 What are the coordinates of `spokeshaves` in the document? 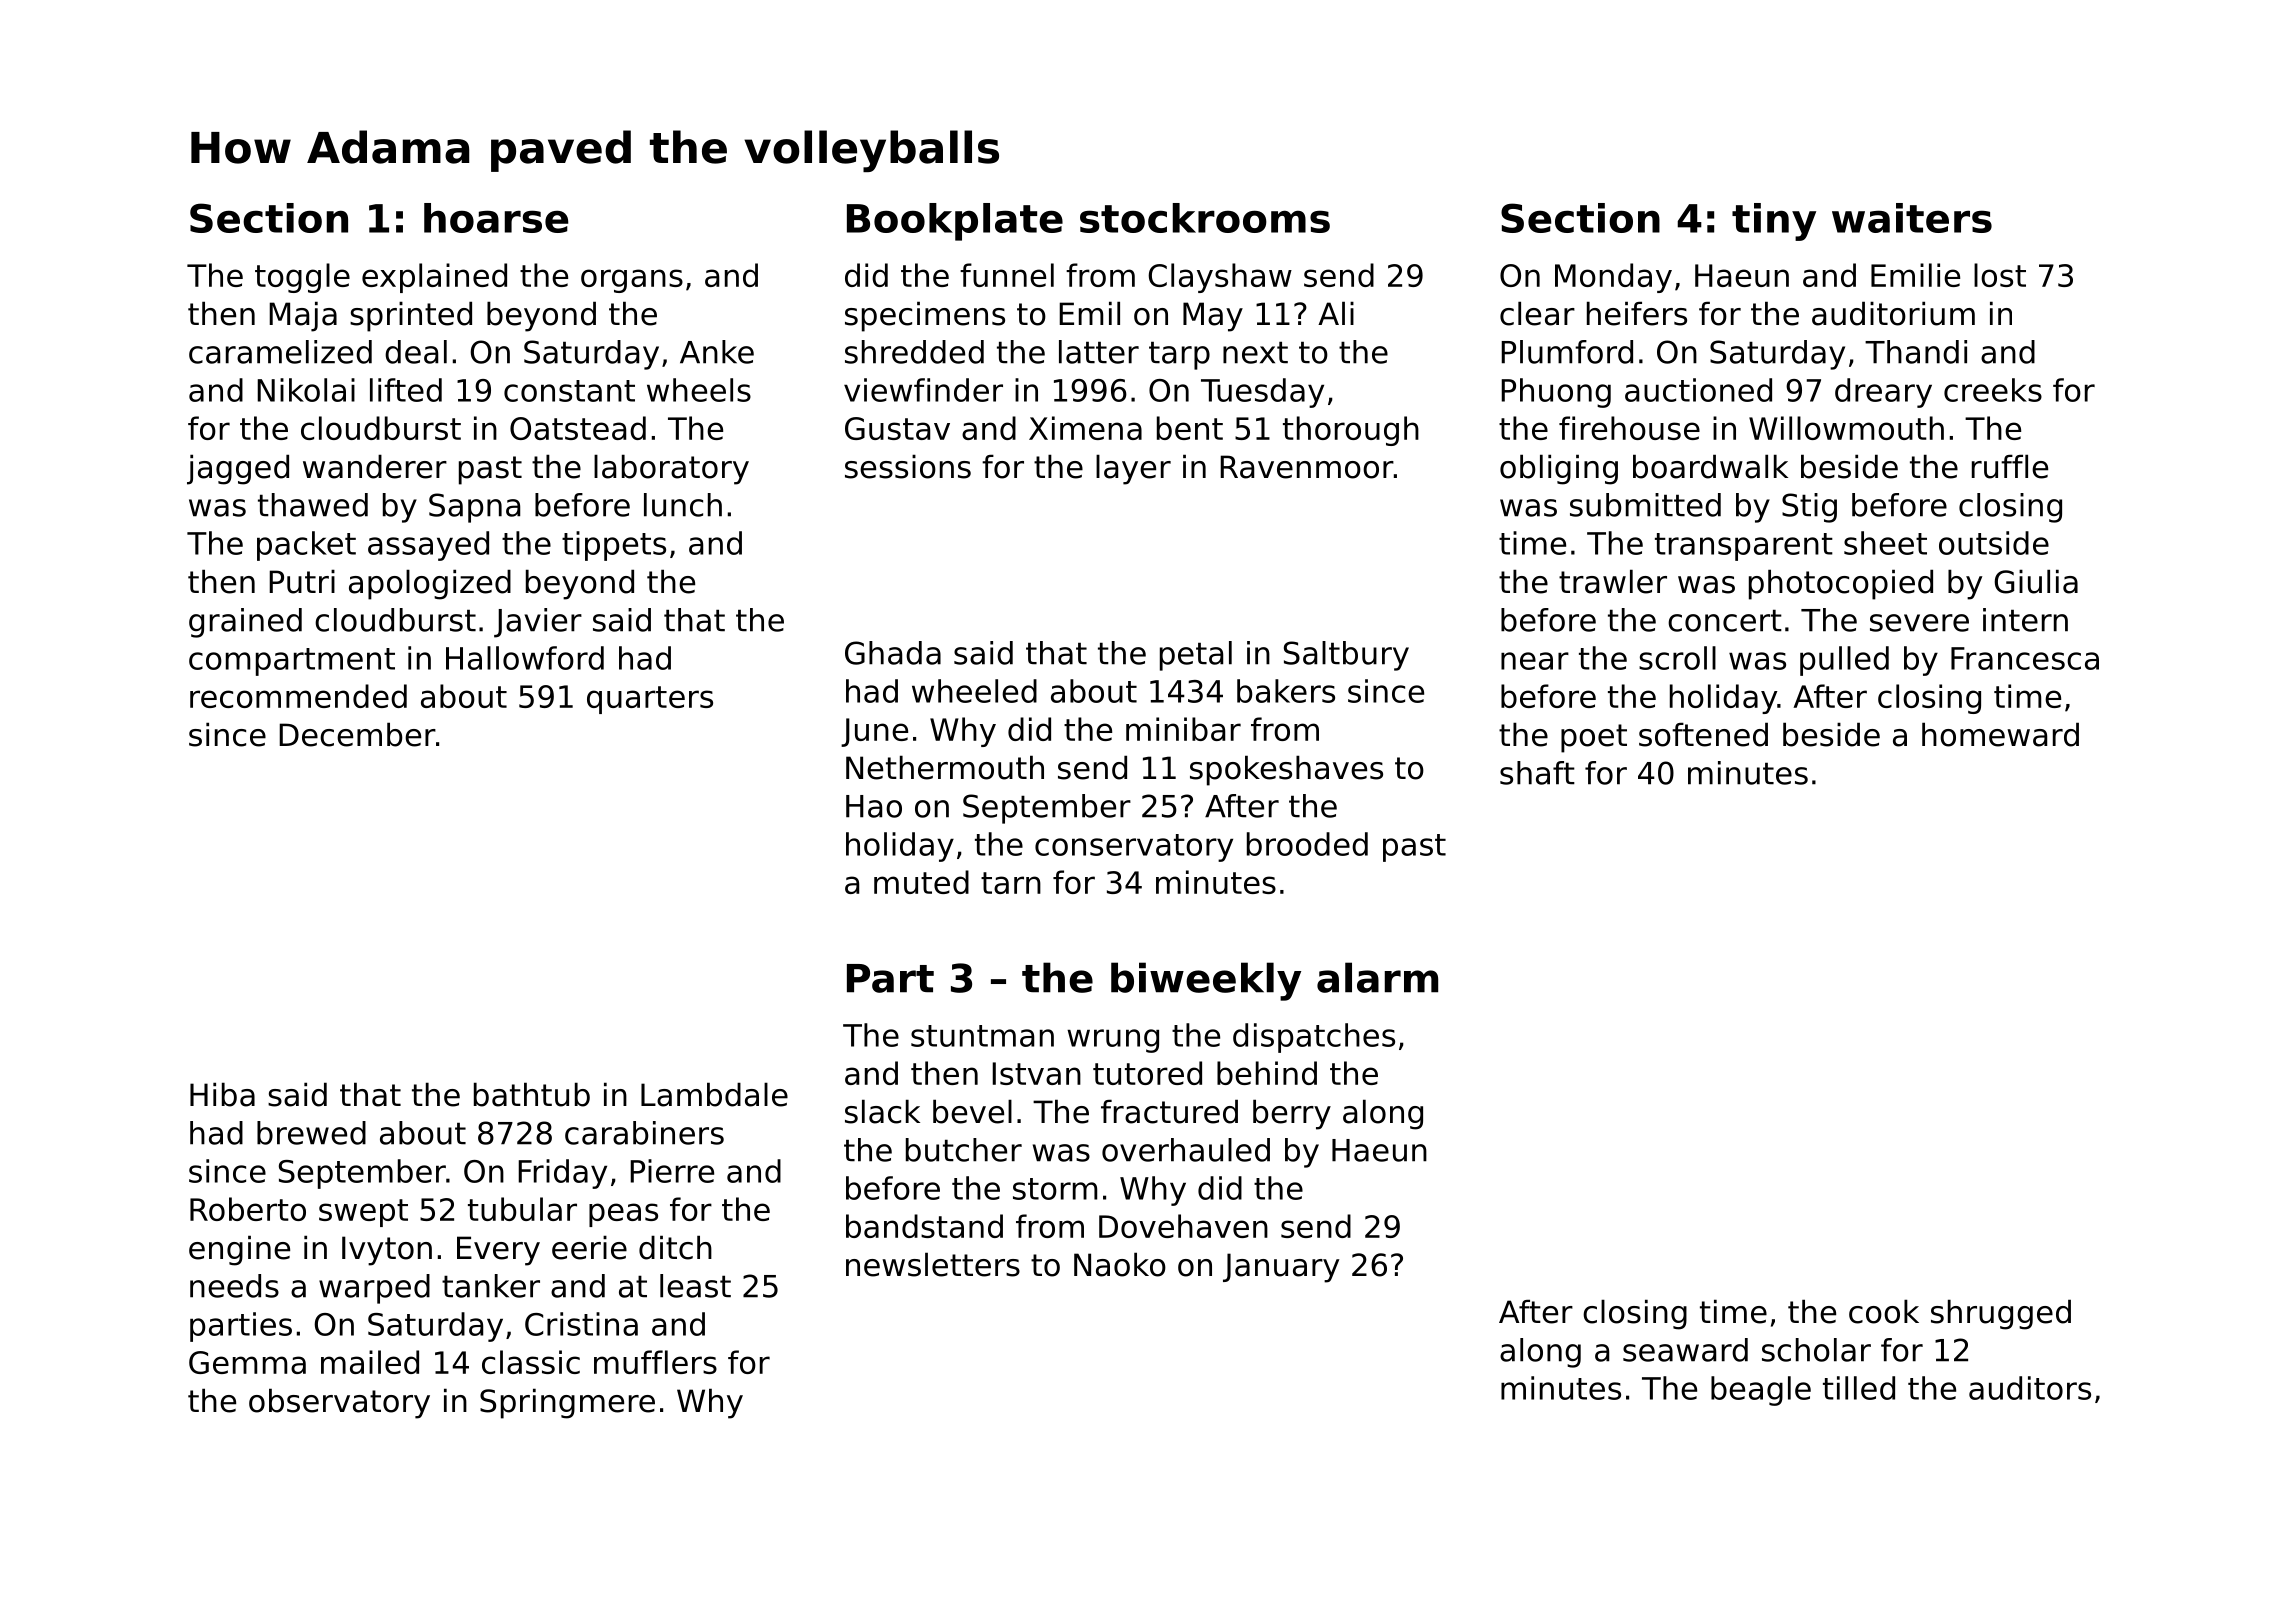 It's located at (1286, 770).
